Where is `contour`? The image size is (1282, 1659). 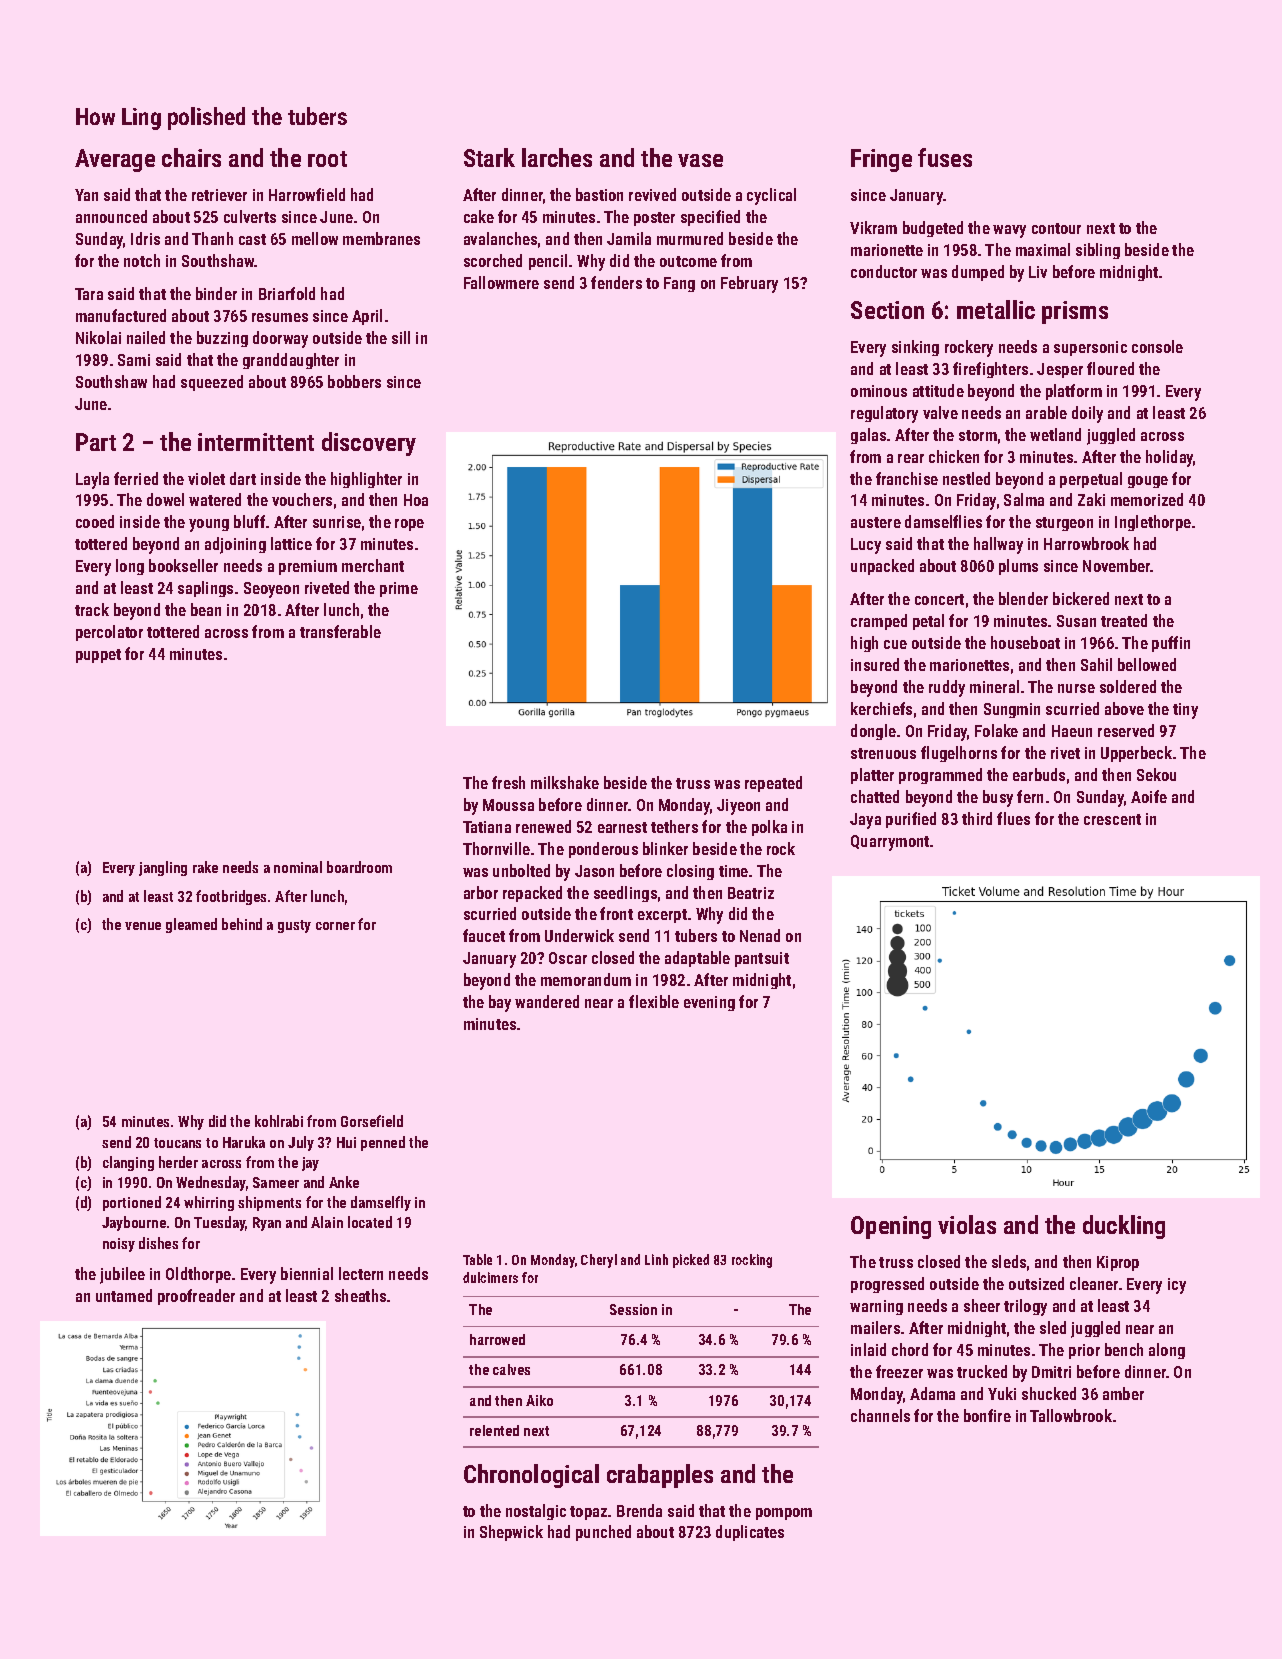
contour is located at coordinates (1056, 228).
